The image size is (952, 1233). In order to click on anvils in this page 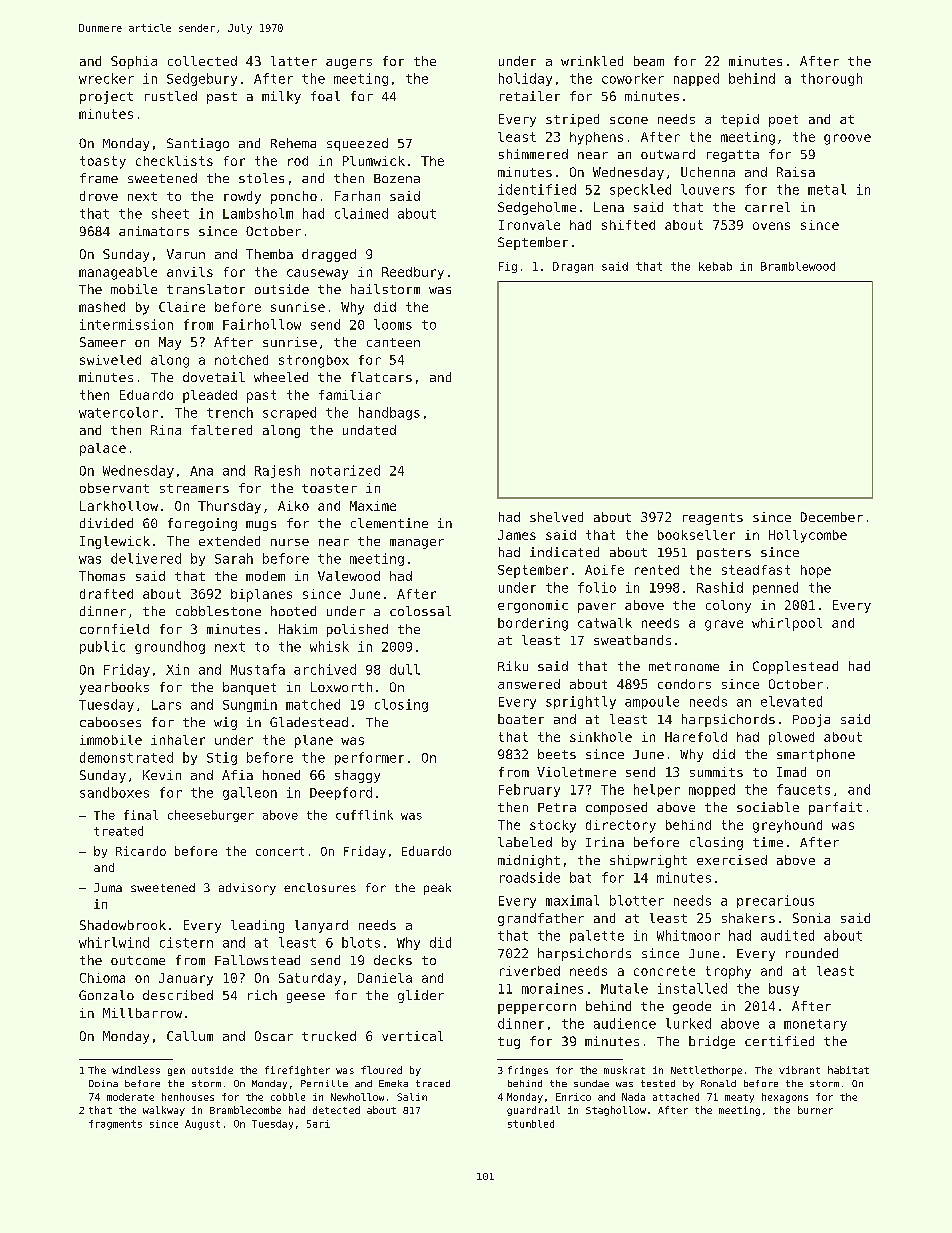, I will do `click(190, 272)`.
